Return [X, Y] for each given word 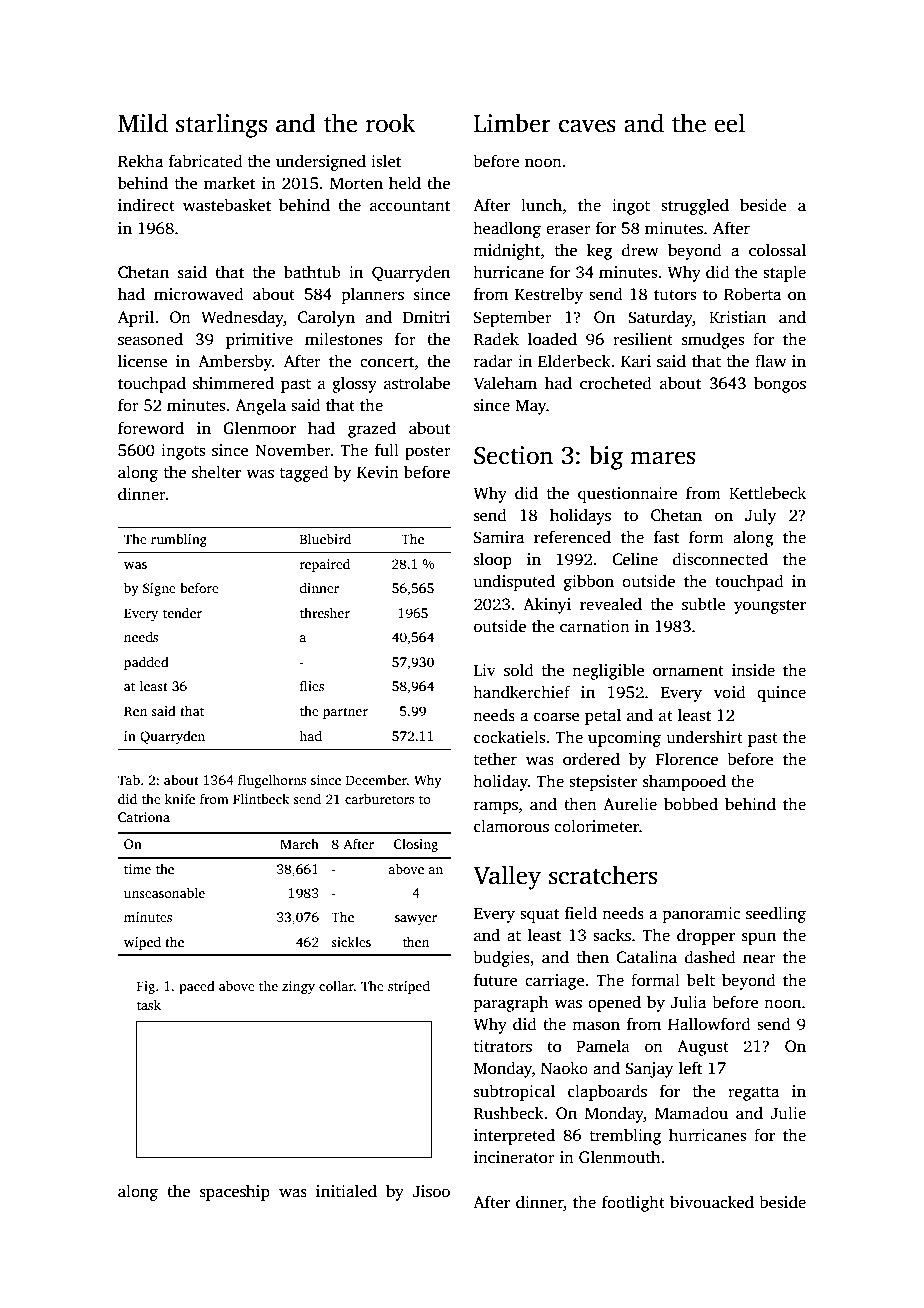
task [149, 1005]
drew [640, 249]
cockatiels [509, 737]
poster [428, 453]
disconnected [720, 559]
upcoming [624, 739]
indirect [146, 205]
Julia [688, 1002]
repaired [325, 565]
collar [336, 986]
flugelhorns [272, 781]
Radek [496, 339]
